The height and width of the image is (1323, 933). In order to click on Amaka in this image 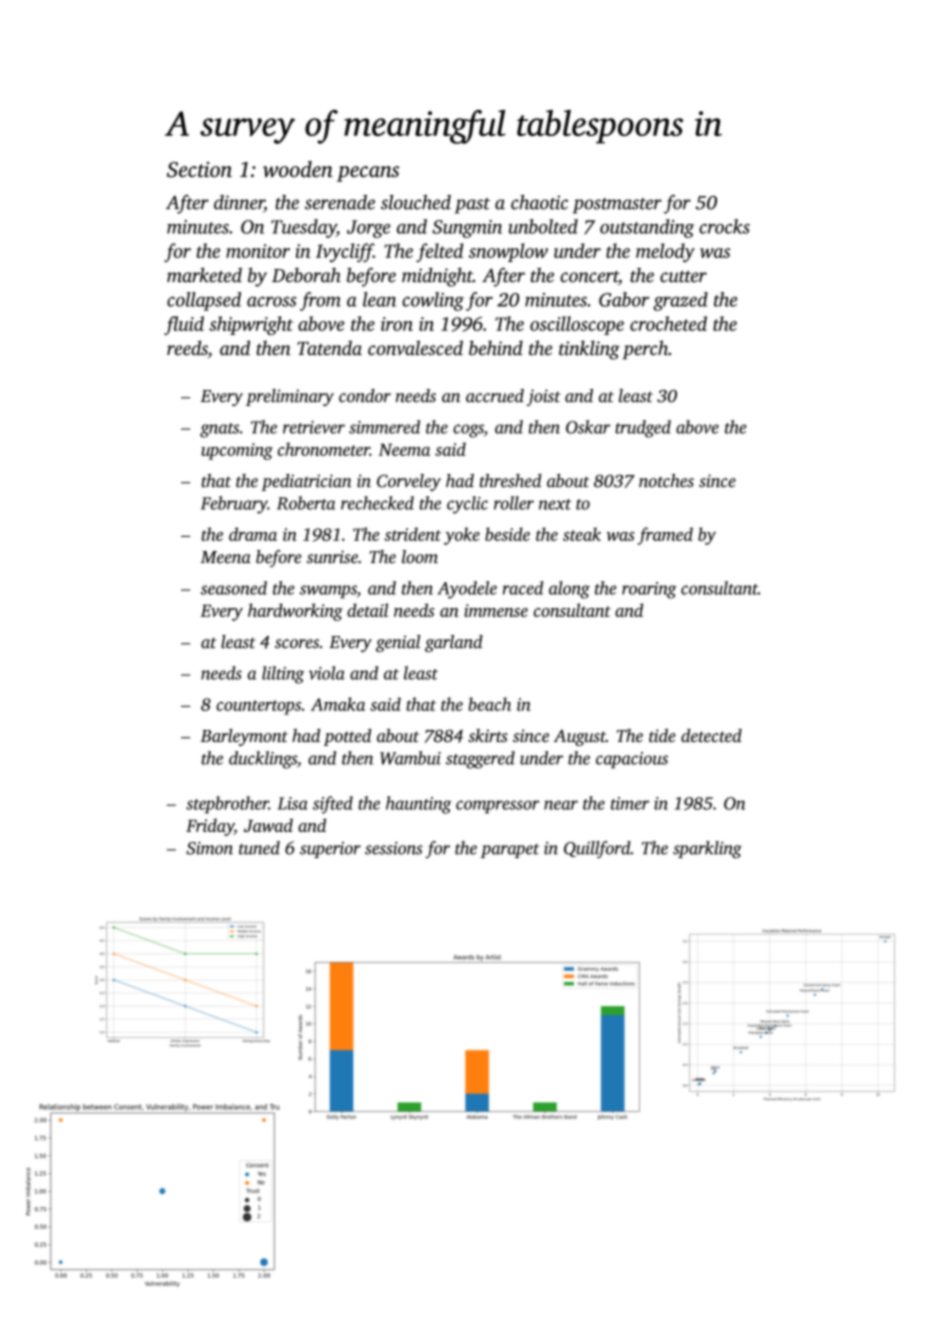, I will do `click(338, 704)`.
